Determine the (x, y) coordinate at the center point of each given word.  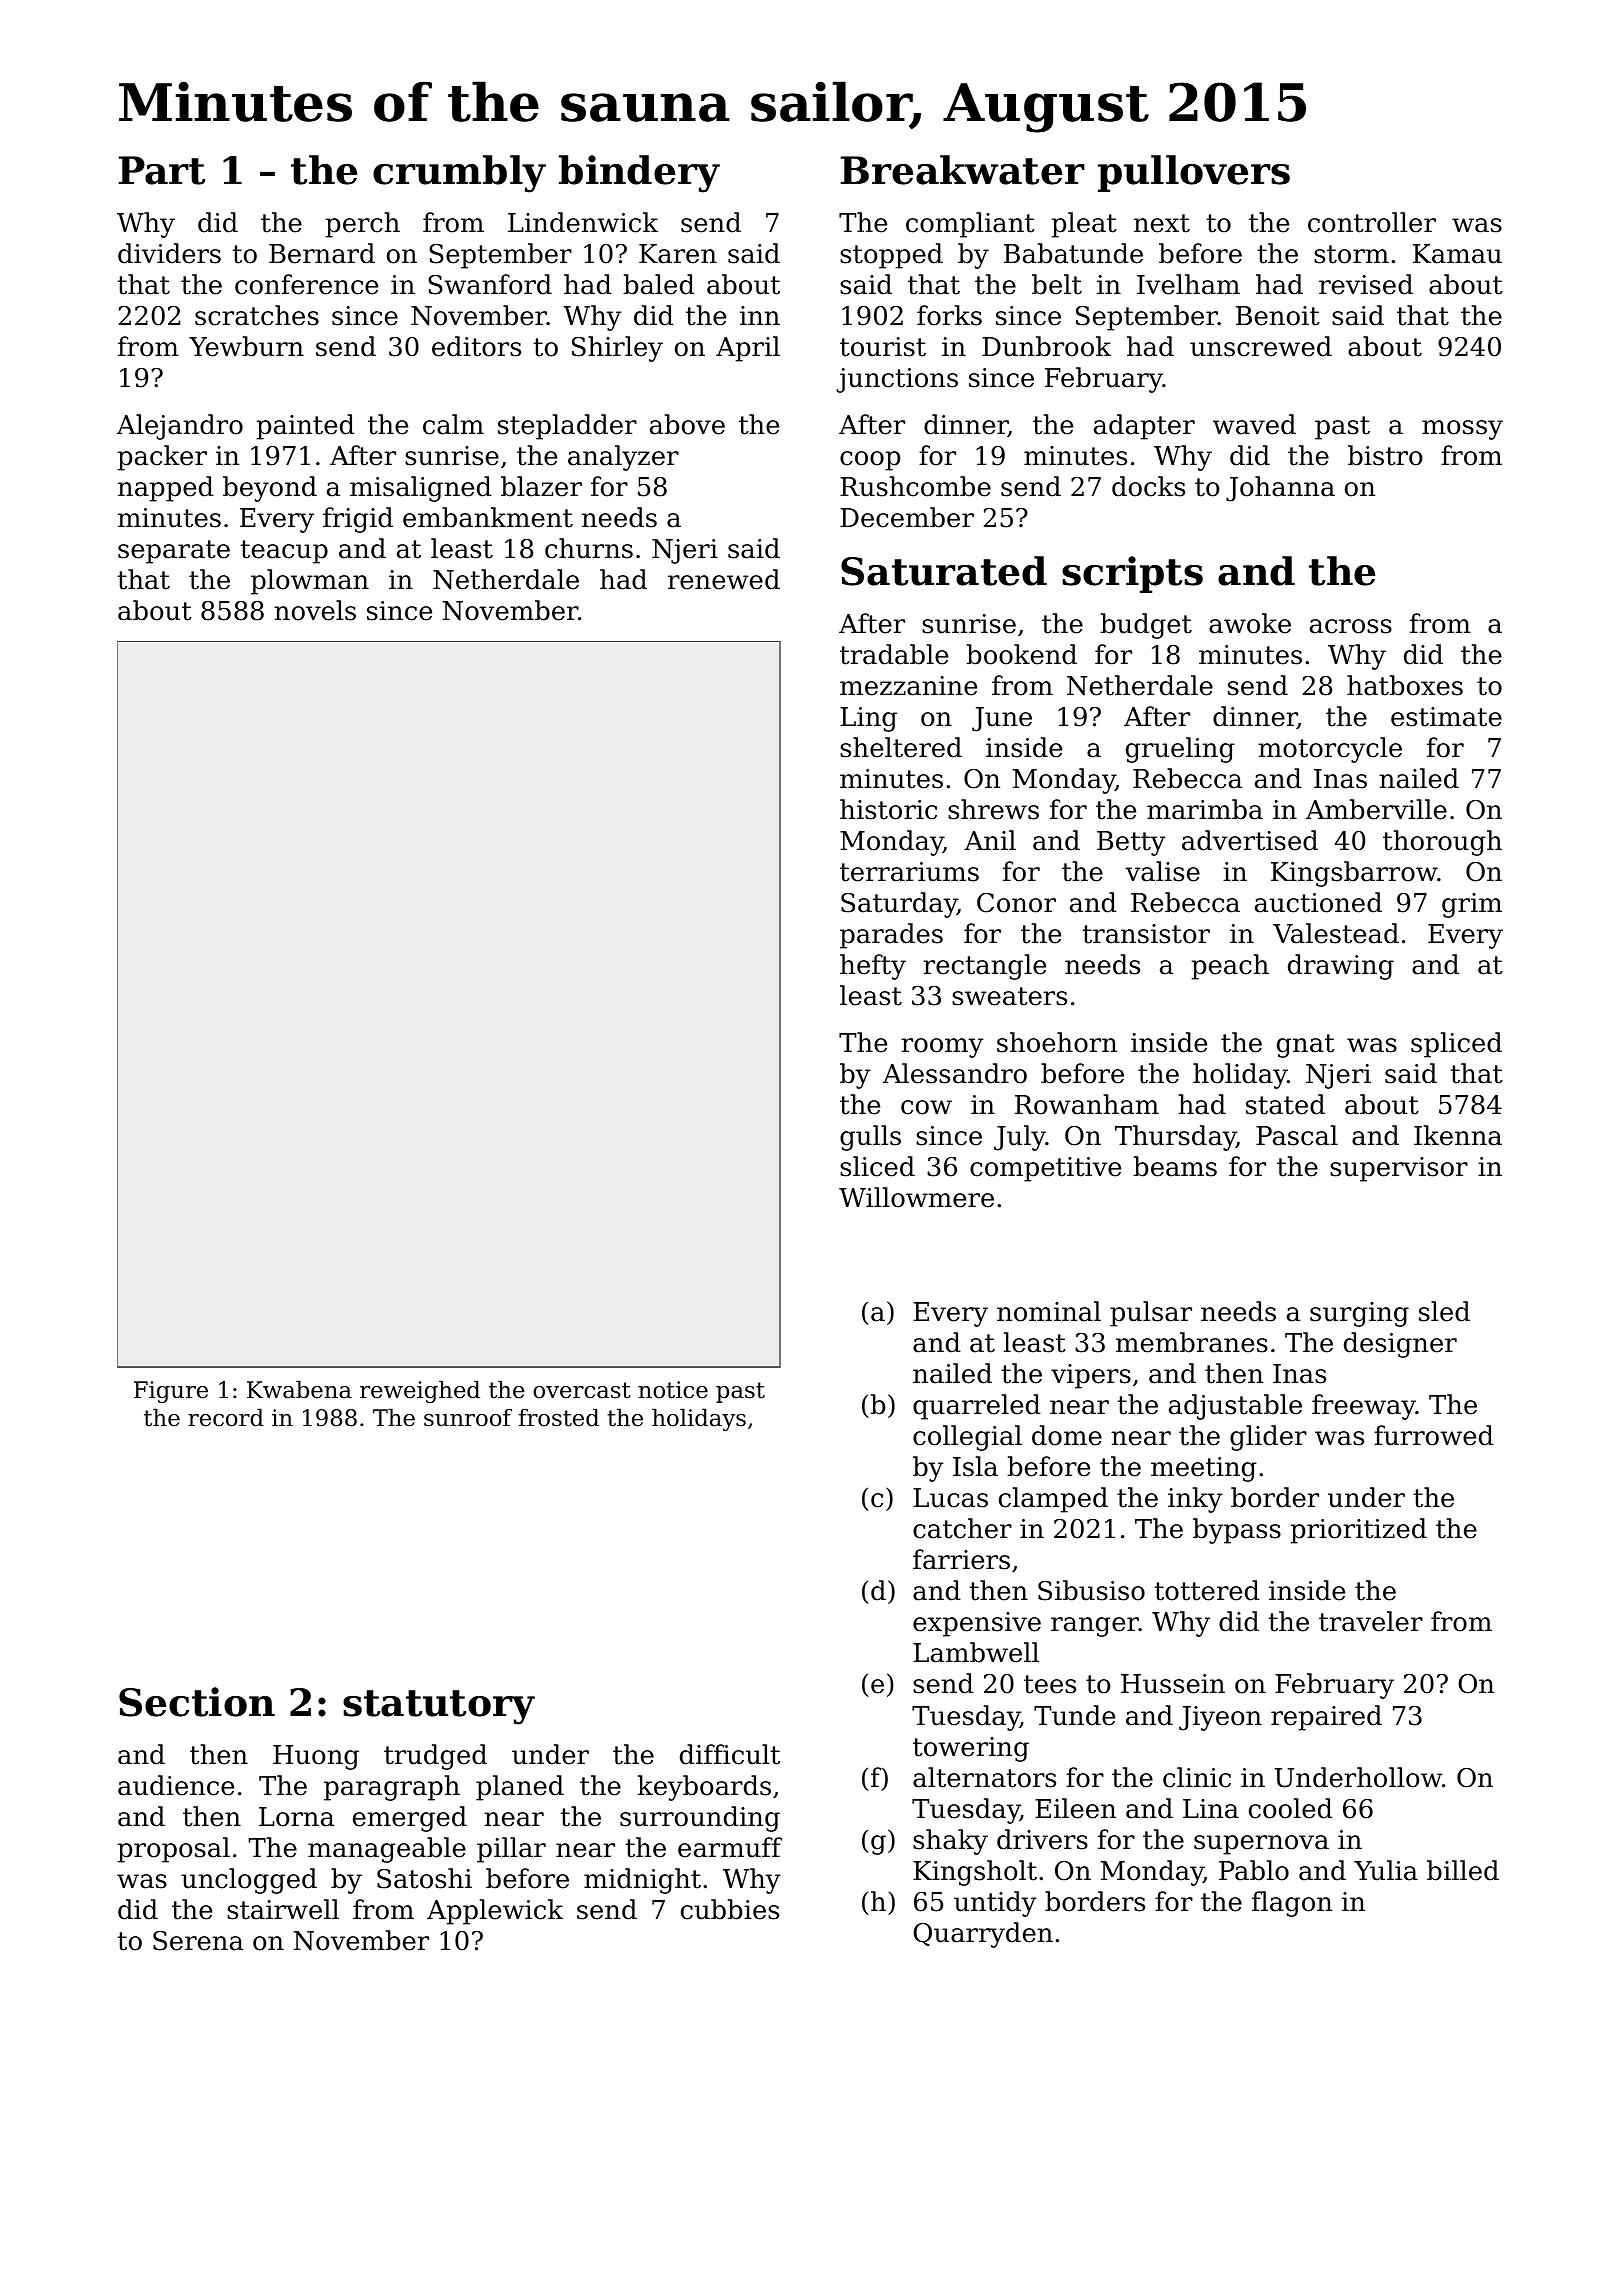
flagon (1292, 1904)
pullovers (1194, 173)
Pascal (1297, 1135)
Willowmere (916, 1197)
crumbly (459, 174)
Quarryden (983, 1935)
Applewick (495, 1912)
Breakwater (963, 170)
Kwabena (299, 1389)
